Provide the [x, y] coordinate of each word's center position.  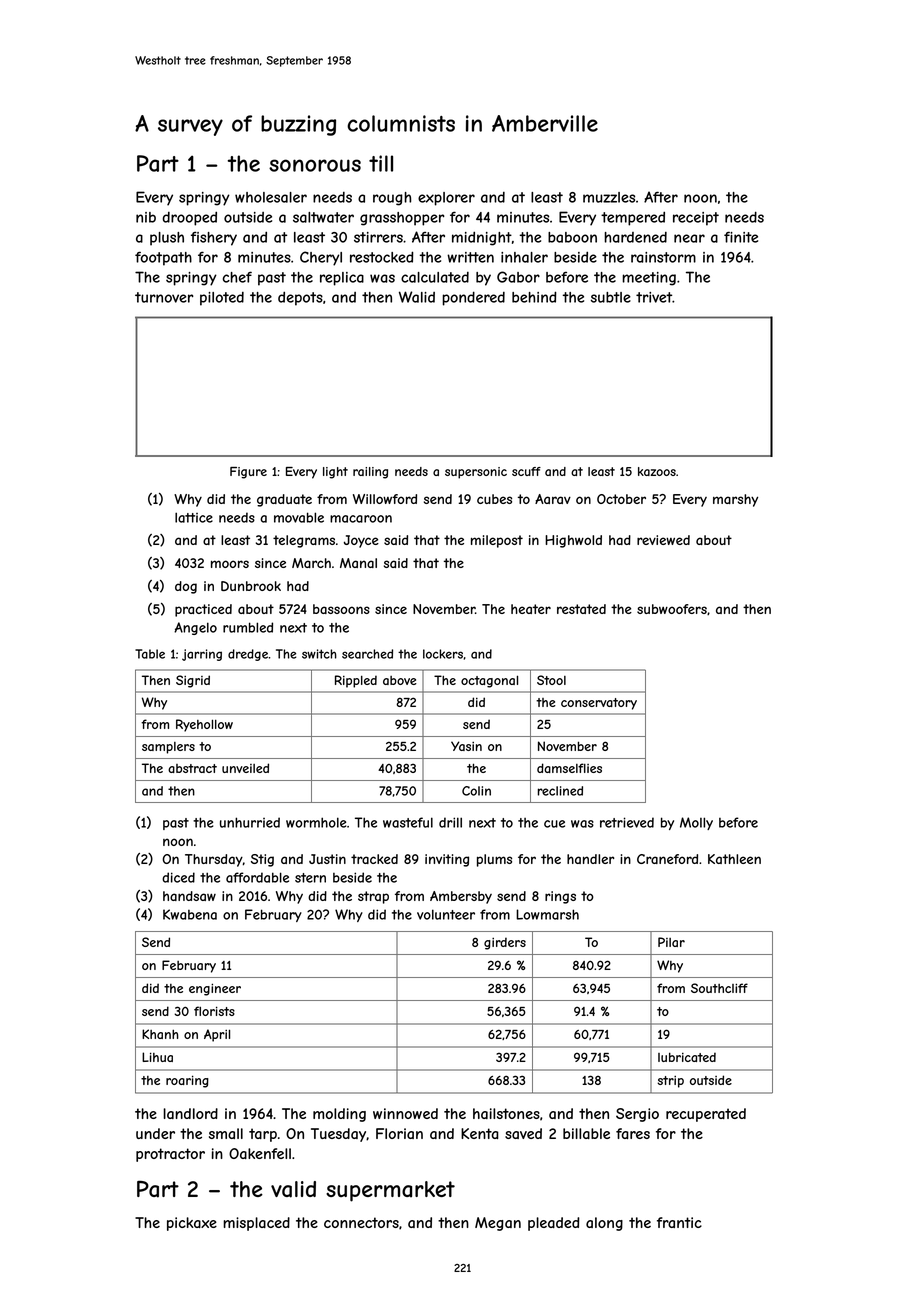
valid [293, 1189]
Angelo [195, 628]
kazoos [657, 471]
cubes [494, 499]
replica [342, 279]
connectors [361, 1222]
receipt [696, 219]
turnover [164, 297]
